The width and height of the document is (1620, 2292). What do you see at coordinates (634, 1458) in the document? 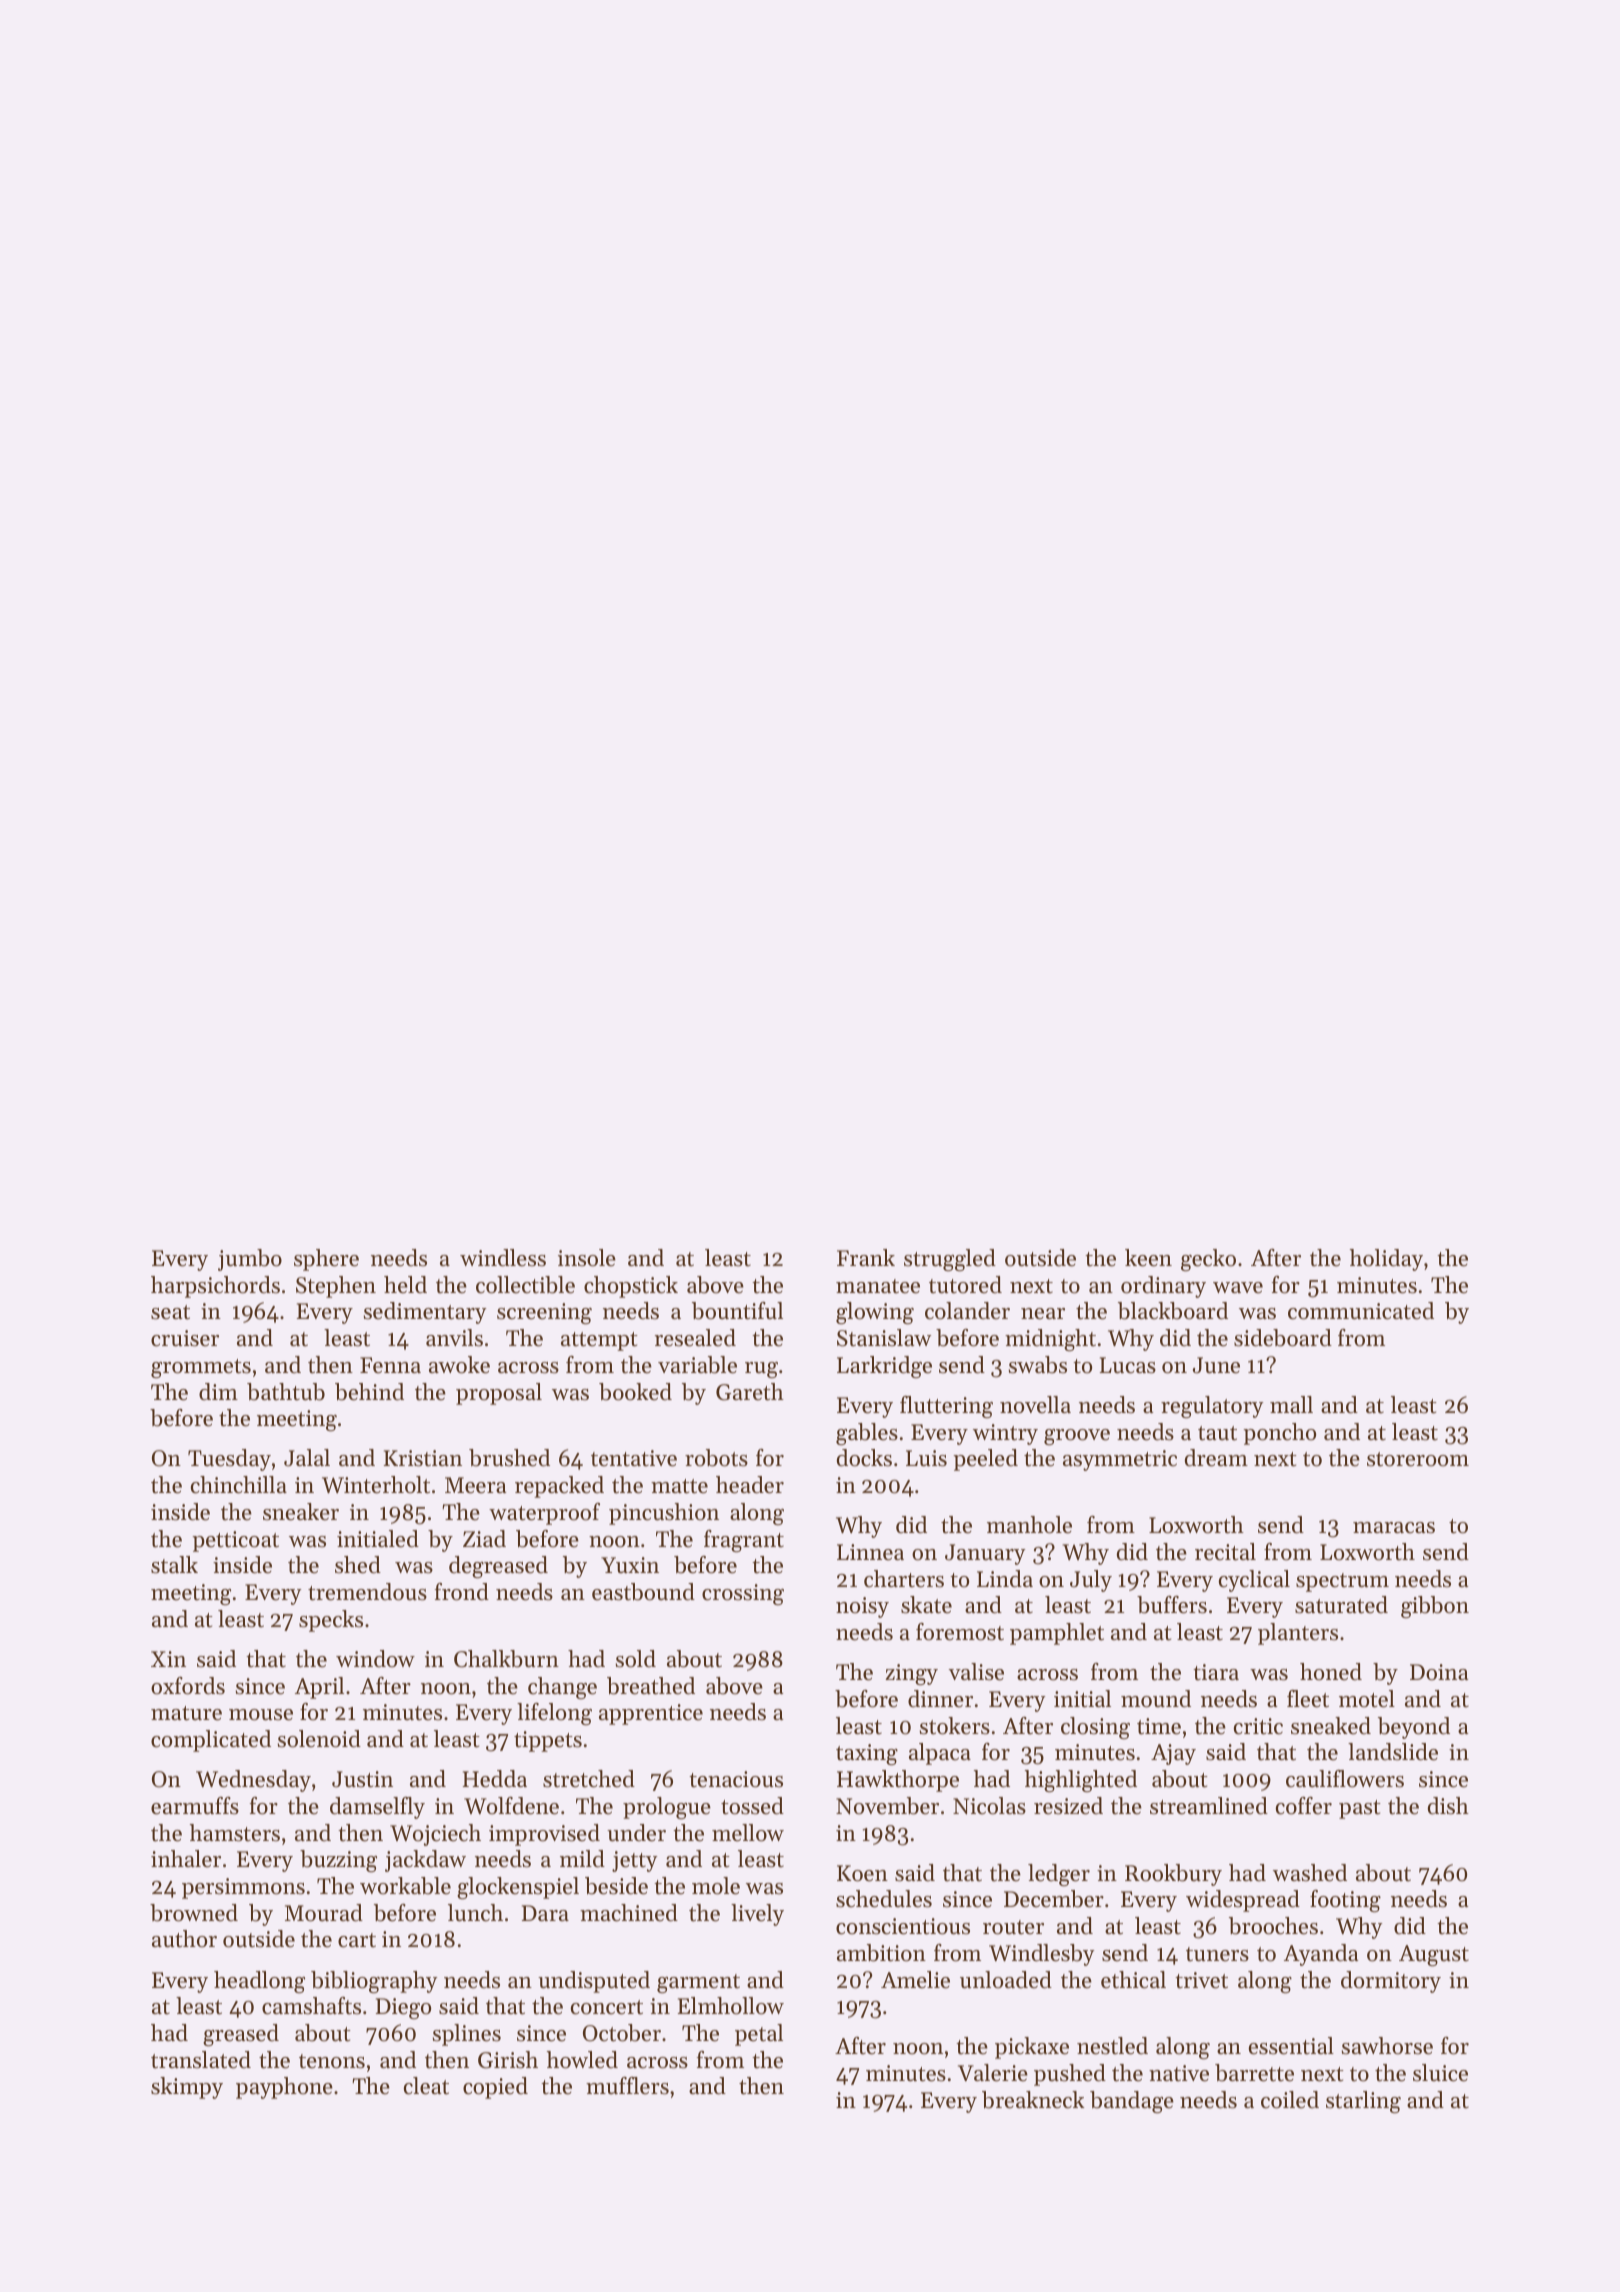
I see `tentative` at bounding box center [634, 1458].
